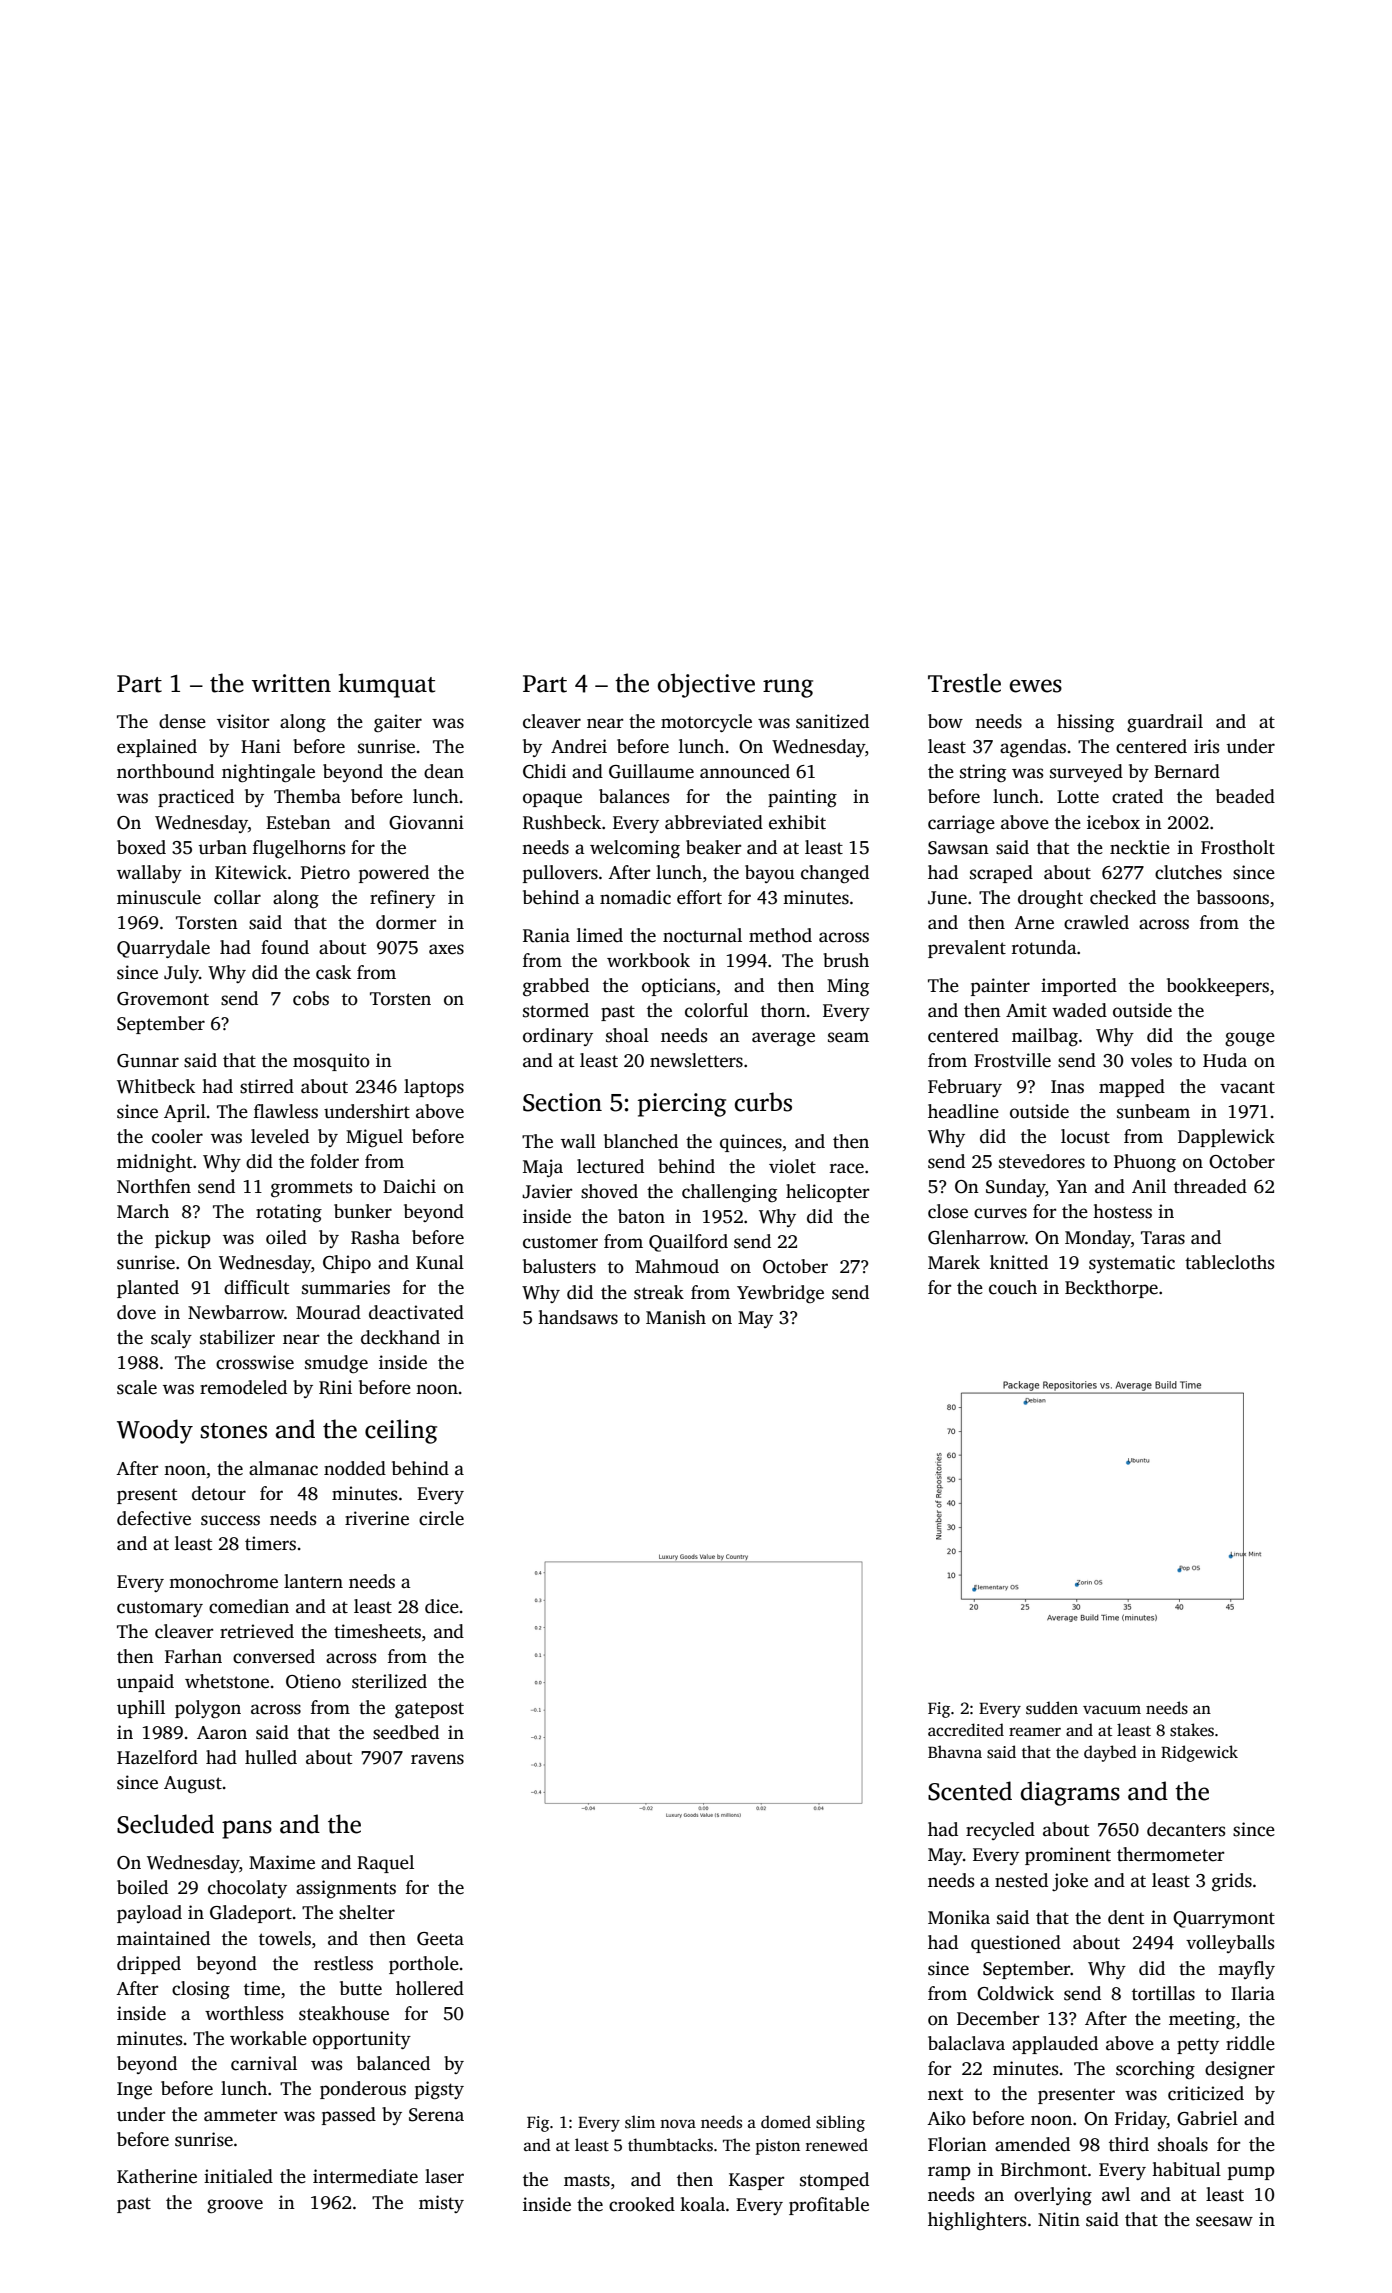  I want to click on pickup, so click(183, 1239).
